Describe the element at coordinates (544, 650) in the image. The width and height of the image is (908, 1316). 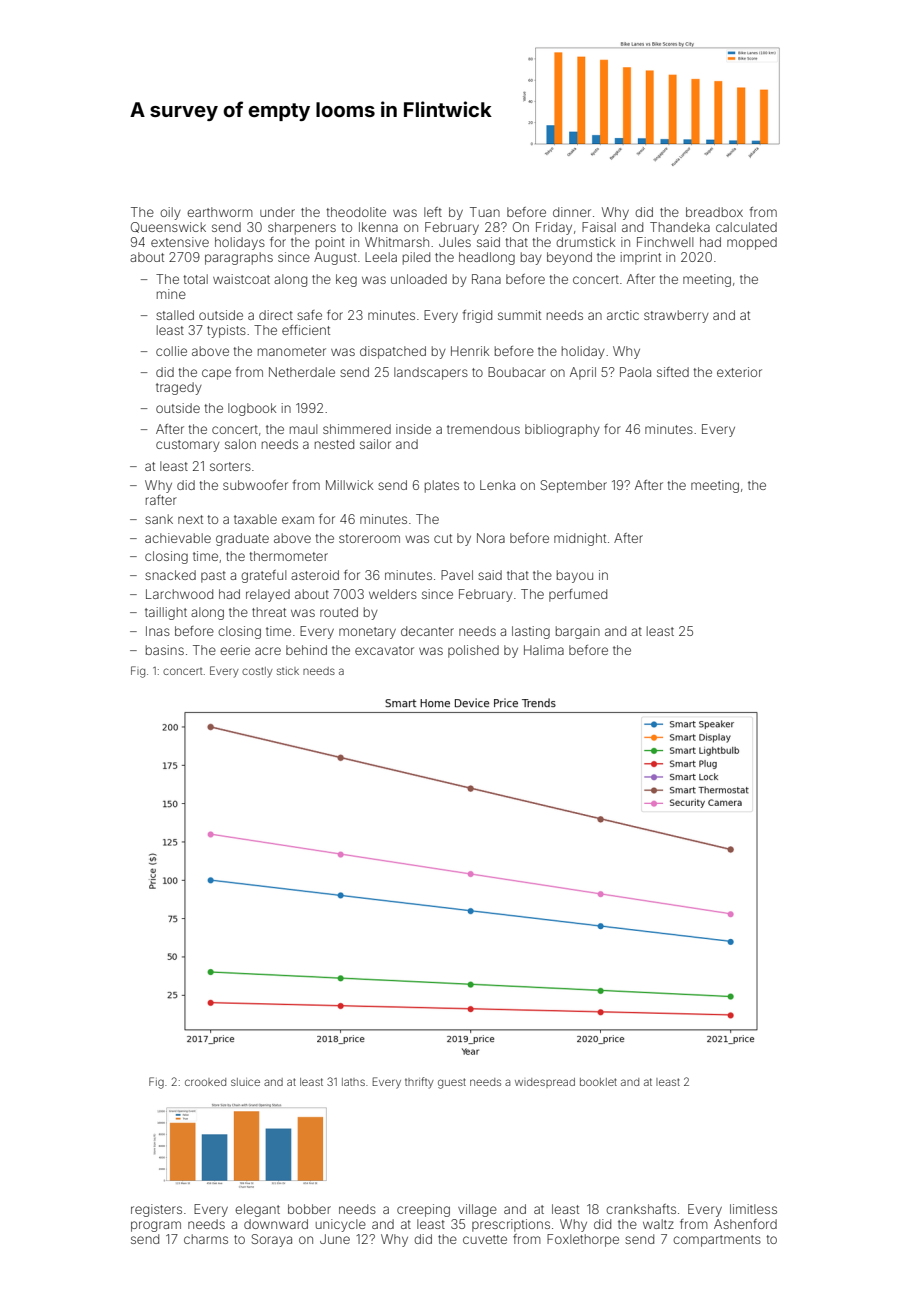
I see `Halima` at that location.
